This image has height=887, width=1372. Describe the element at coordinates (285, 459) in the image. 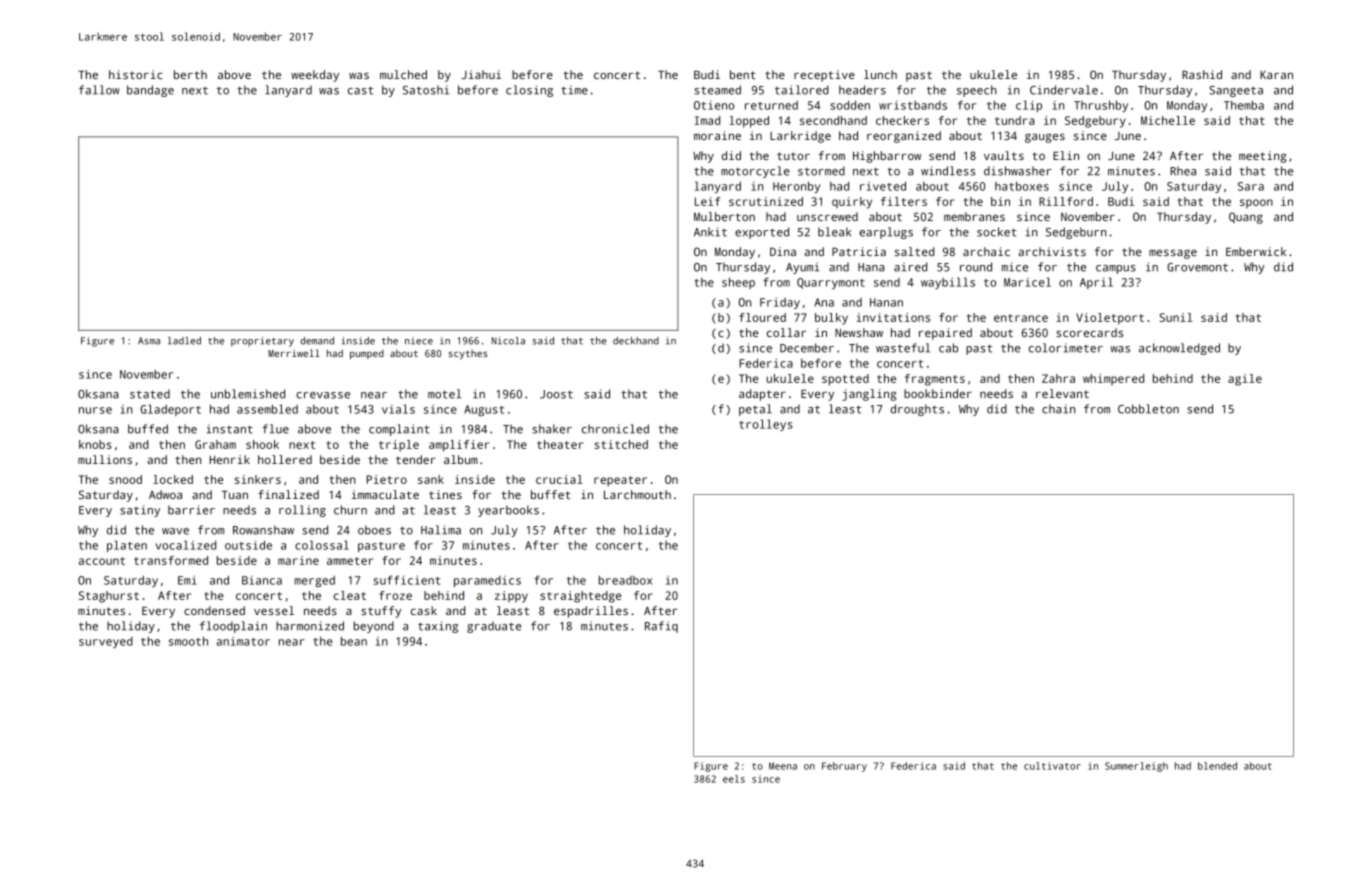

I see `hollered` at that location.
